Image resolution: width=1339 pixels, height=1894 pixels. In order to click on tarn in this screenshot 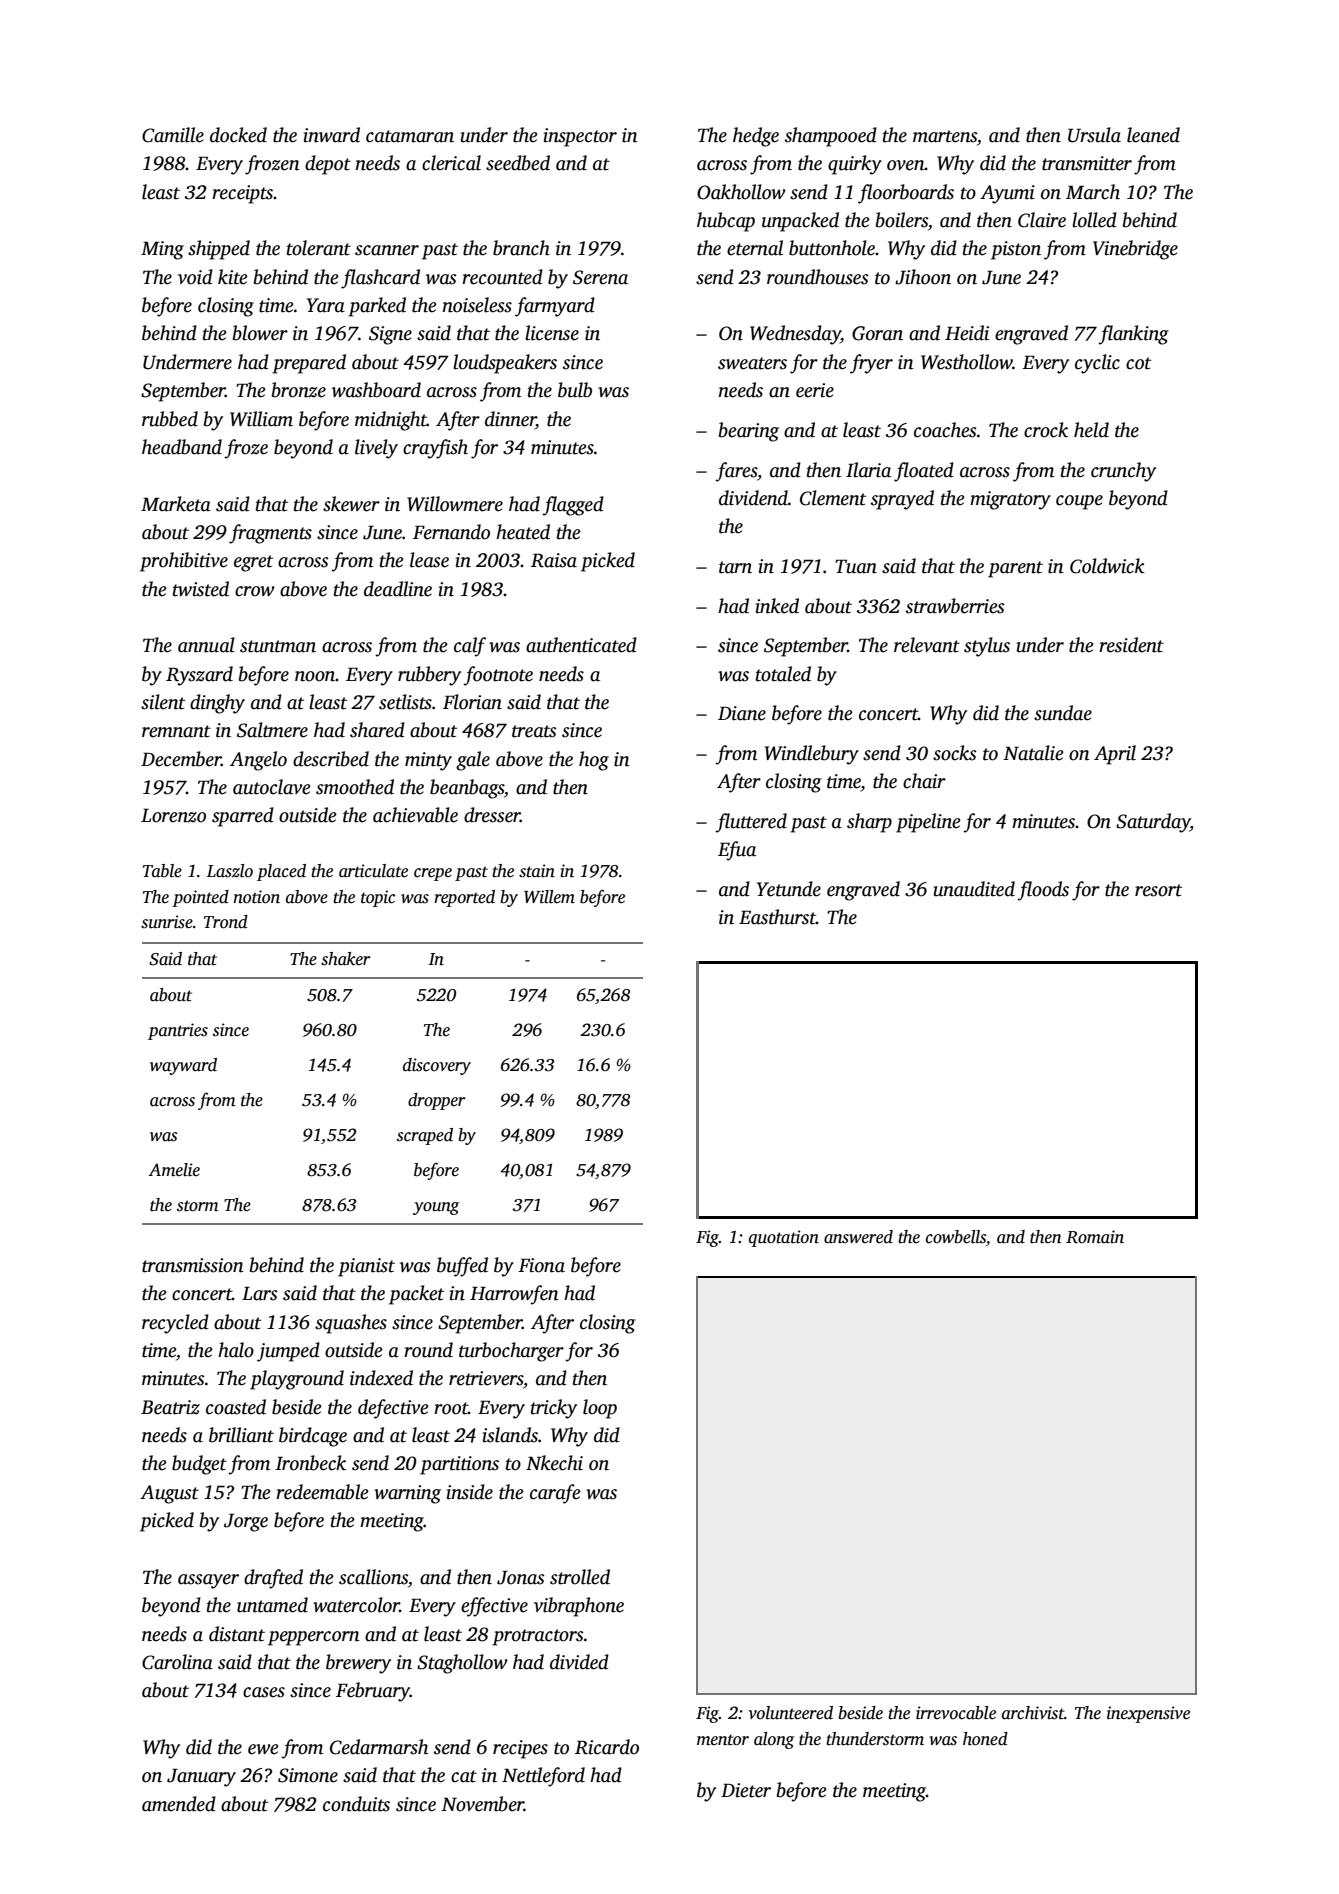, I will do `click(735, 567)`.
